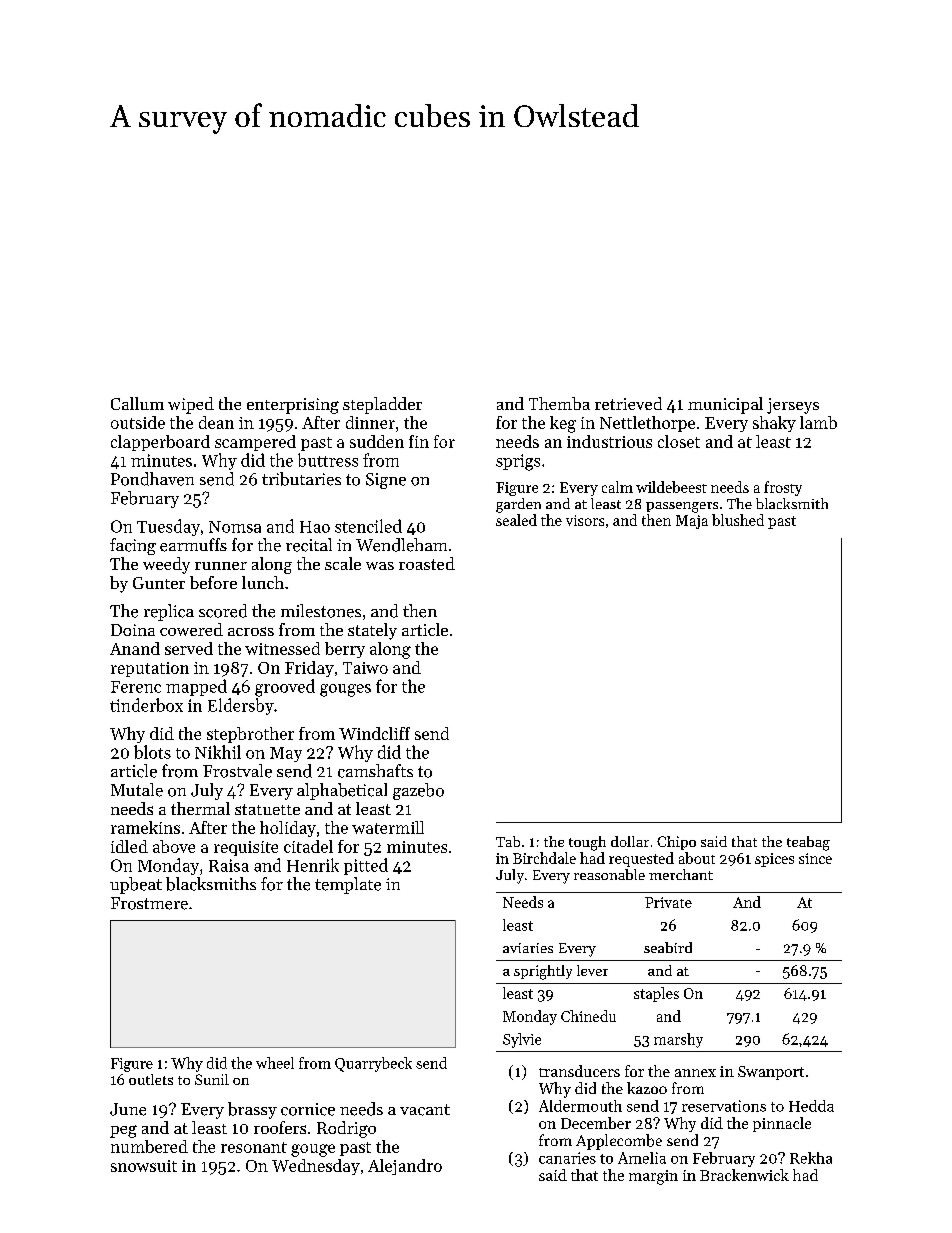 The height and width of the document is (1233, 952). What do you see at coordinates (191, 405) in the document?
I see `wiped` at bounding box center [191, 405].
